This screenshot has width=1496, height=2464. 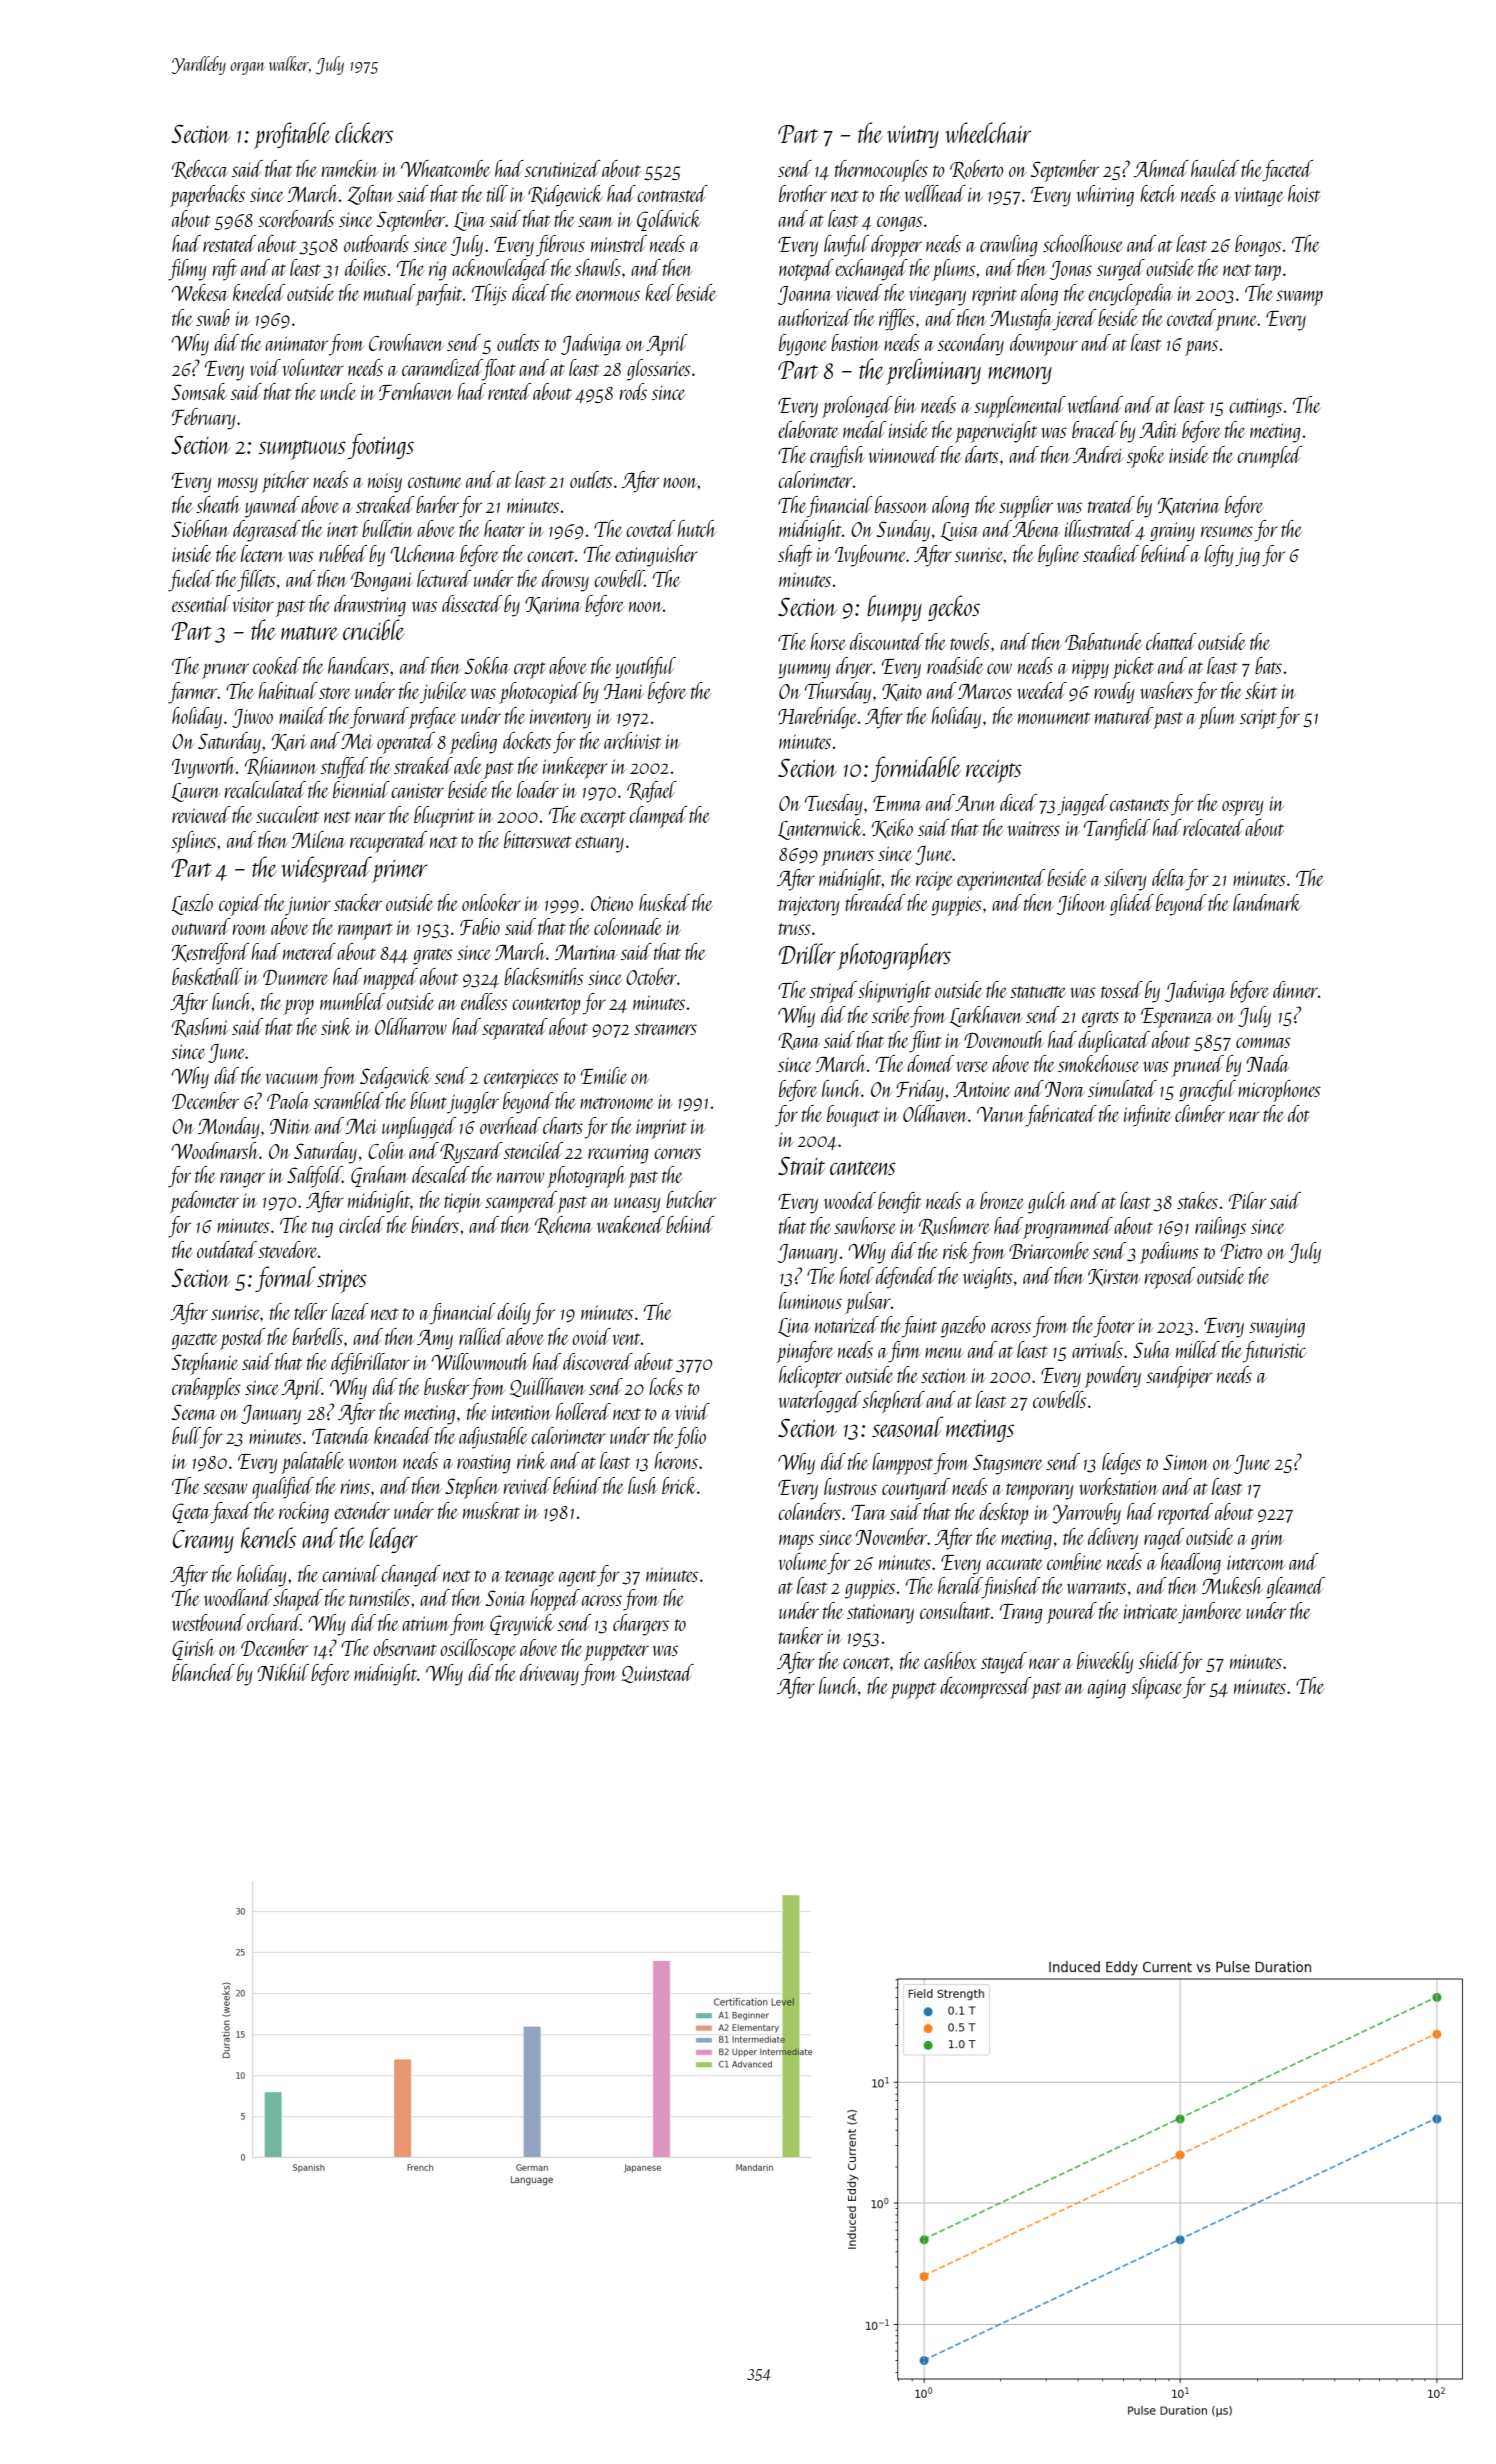 What do you see at coordinates (1277, 1328) in the screenshot?
I see `swaying` at bounding box center [1277, 1328].
